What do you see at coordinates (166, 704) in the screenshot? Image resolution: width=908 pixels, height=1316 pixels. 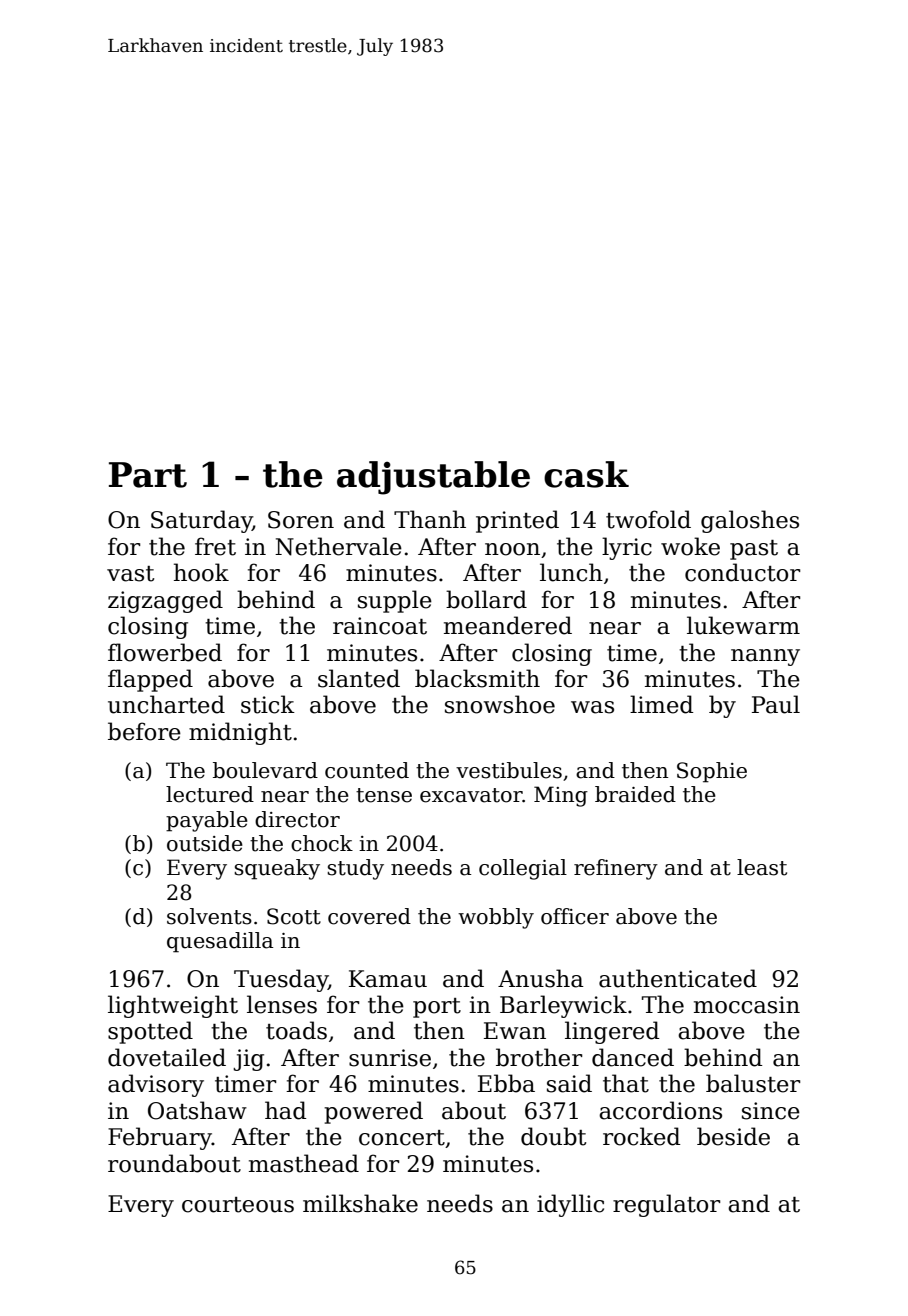 I see `uncharted` at bounding box center [166, 704].
